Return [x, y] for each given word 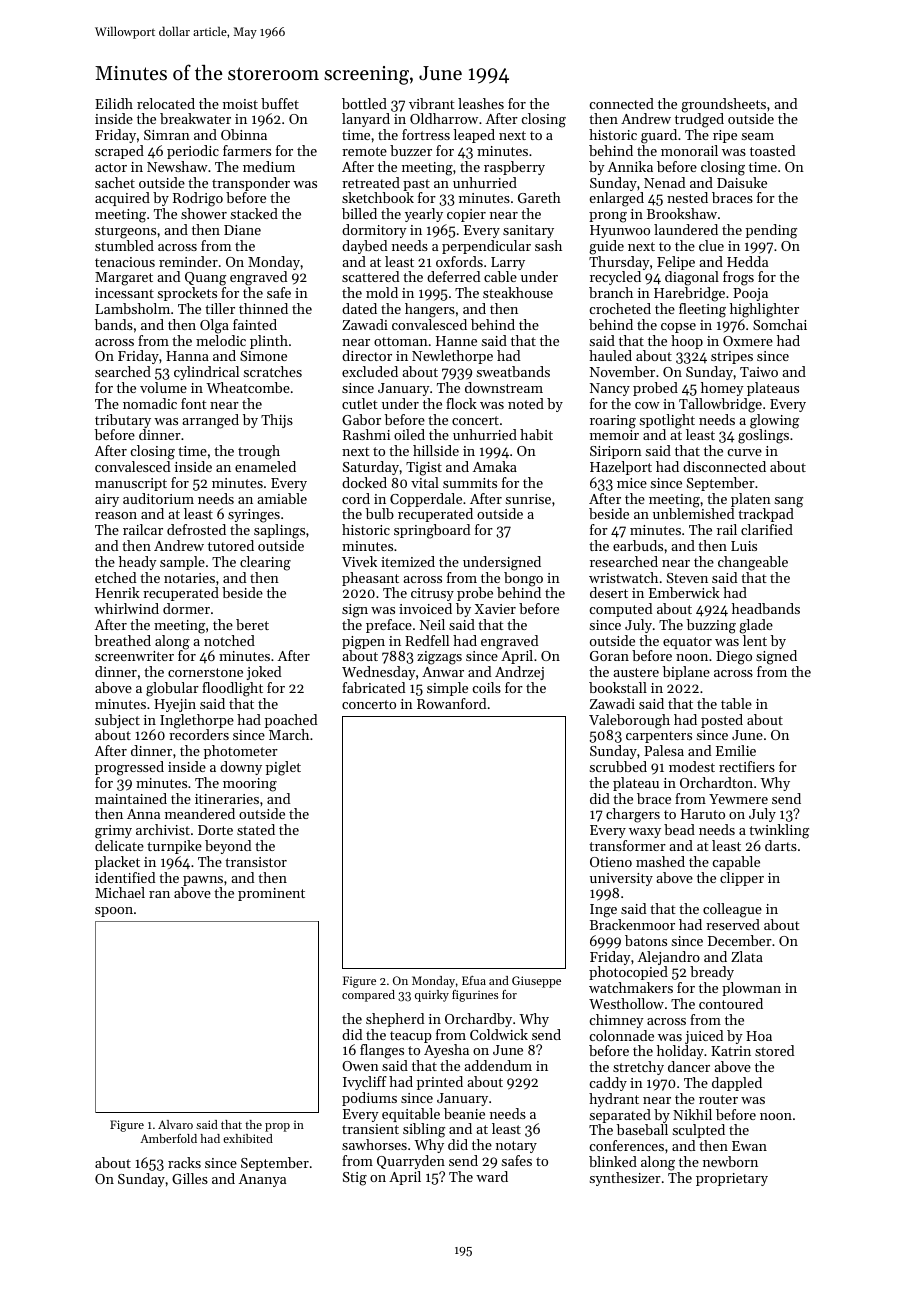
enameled [265, 466]
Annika [630, 166]
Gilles [190, 1178]
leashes [481, 103]
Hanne [456, 341]
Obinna [244, 134]
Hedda [747, 261]
